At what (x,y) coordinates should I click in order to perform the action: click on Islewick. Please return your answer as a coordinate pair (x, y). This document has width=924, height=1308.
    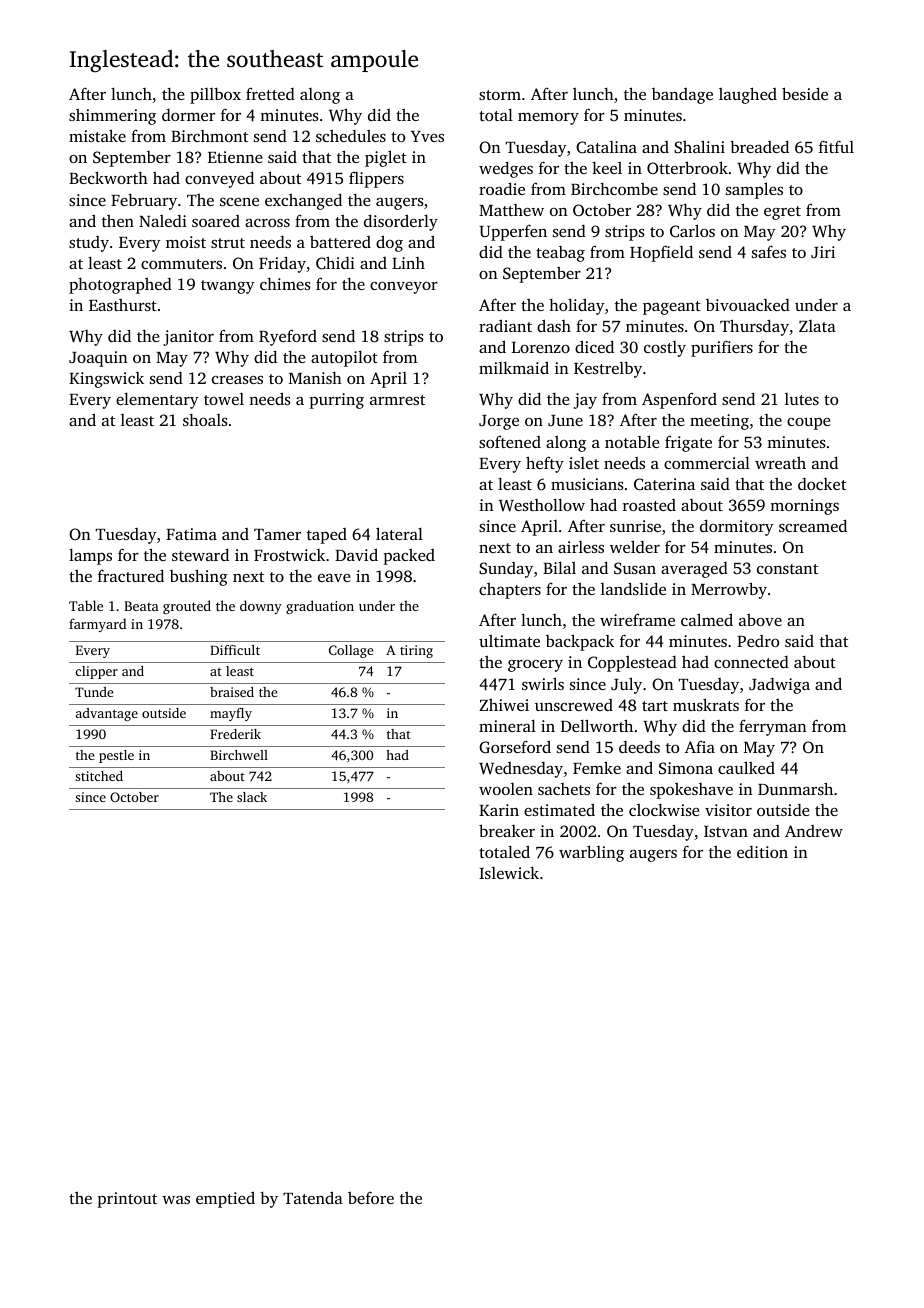
    Looking at the image, I should click on (509, 872).
